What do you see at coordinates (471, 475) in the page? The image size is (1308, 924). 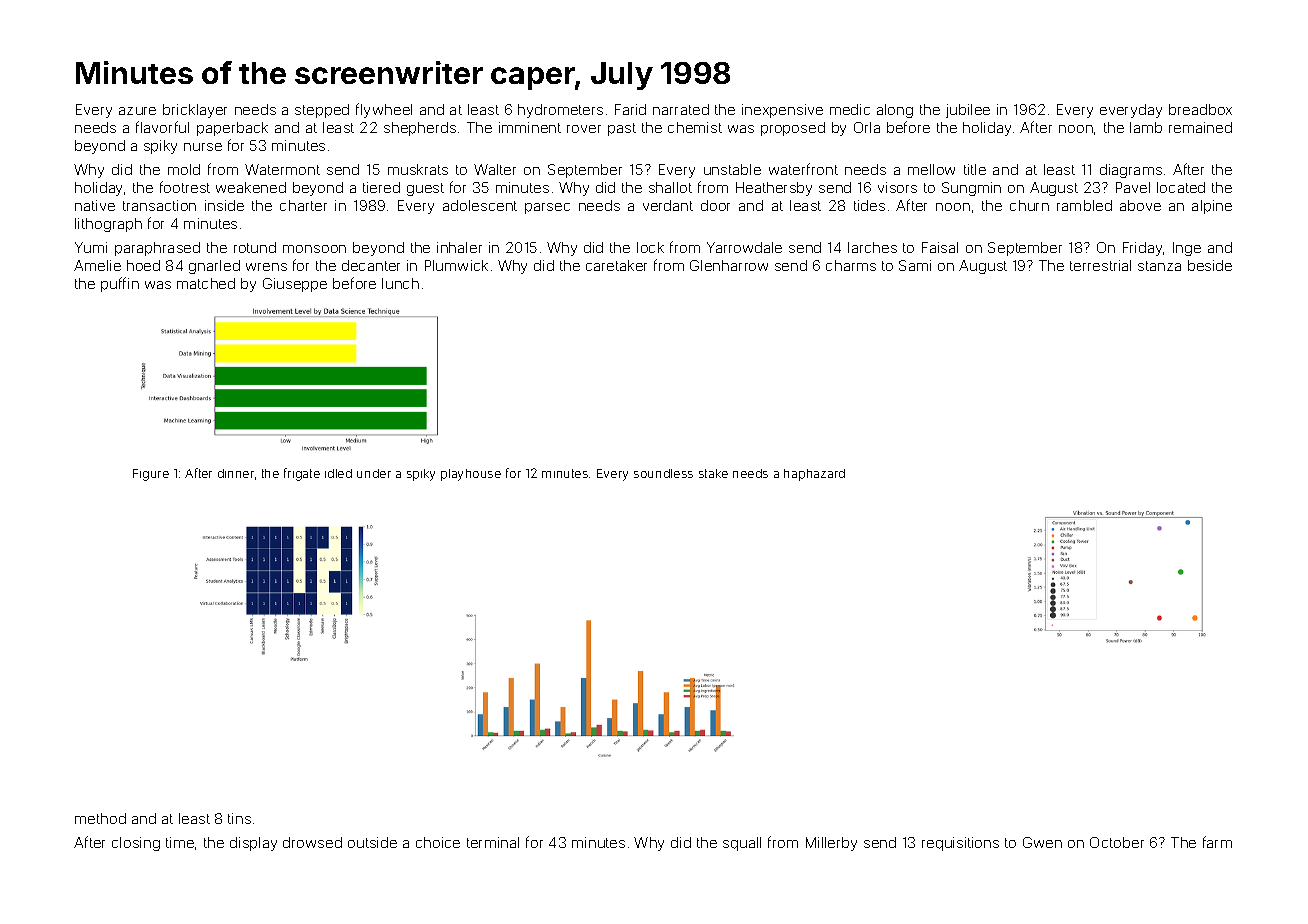 I see `playhouse` at bounding box center [471, 475].
